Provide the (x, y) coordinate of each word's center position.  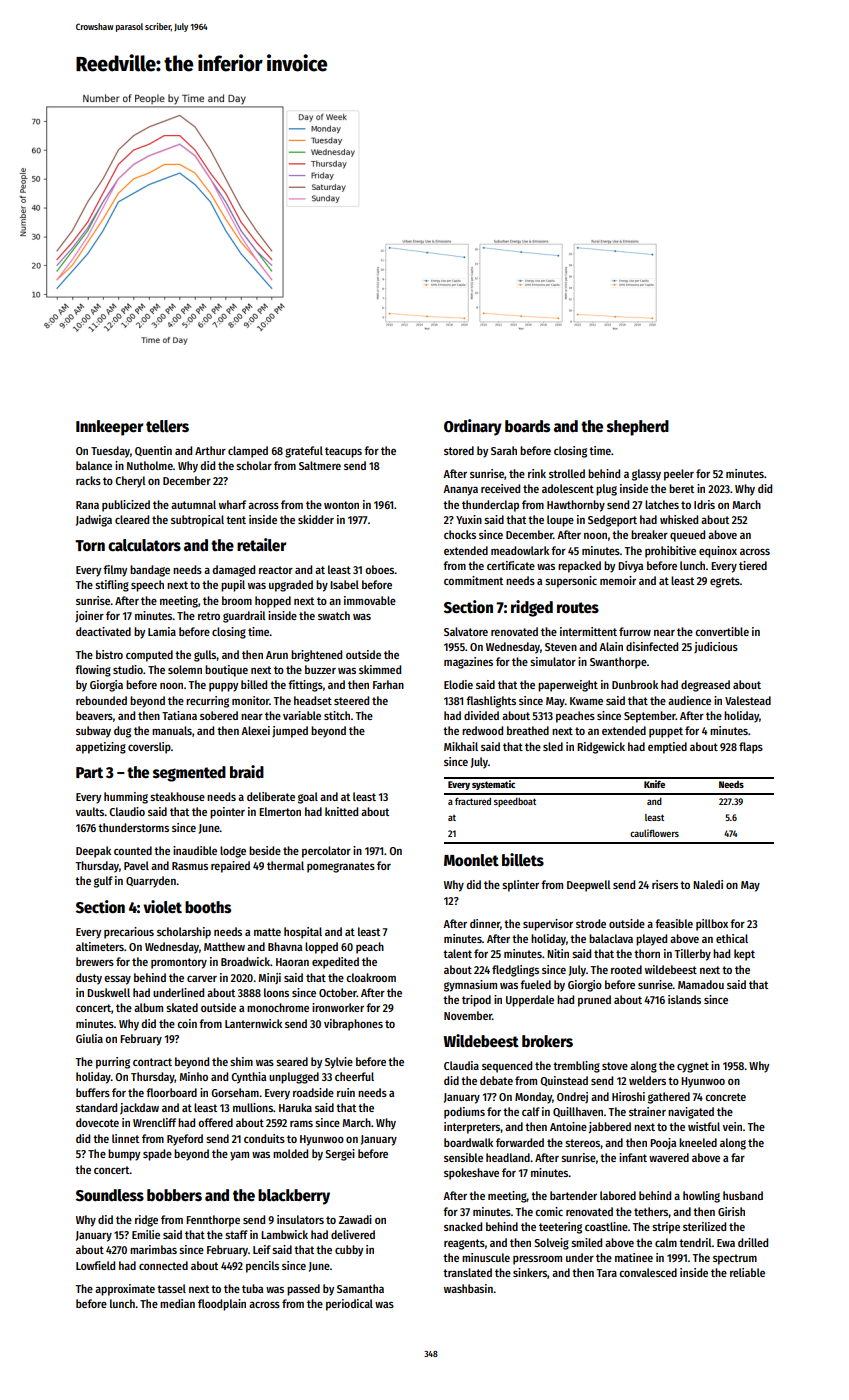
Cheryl (130, 482)
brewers (95, 961)
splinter (520, 886)
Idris (704, 504)
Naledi (708, 884)
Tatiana (179, 715)
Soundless (110, 1195)
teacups (343, 452)
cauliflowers (654, 833)
